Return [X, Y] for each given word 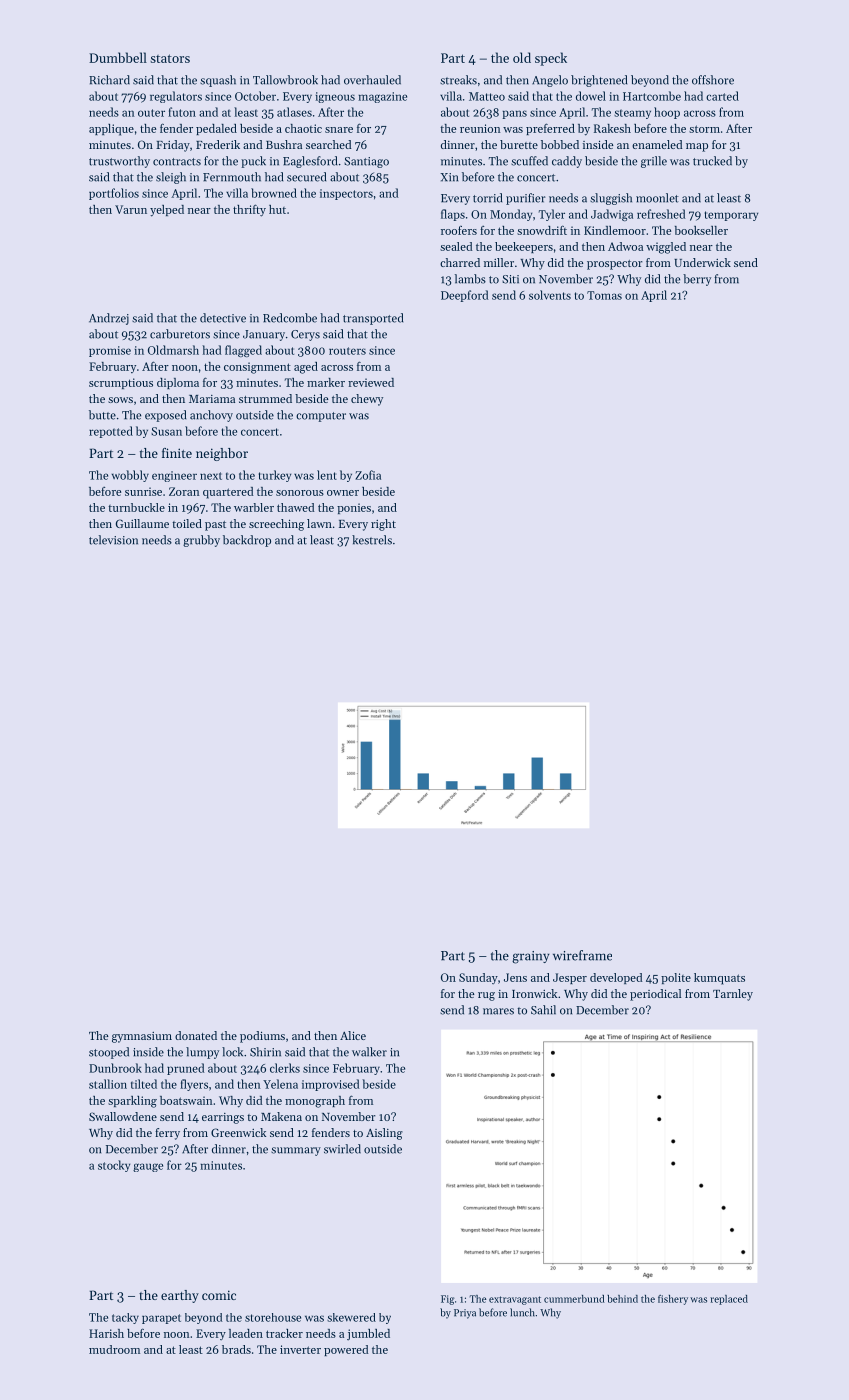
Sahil [543, 1010]
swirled [342, 1149]
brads [236, 1349]
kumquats [719, 979]
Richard [109, 80]
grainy [531, 957]
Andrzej [109, 319]
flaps [453, 215]
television [113, 540]
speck [551, 59]
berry [697, 280]
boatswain [186, 1100]
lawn [319, 523]
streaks [458, 80]
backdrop [247, 541]
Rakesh [612, 128]
